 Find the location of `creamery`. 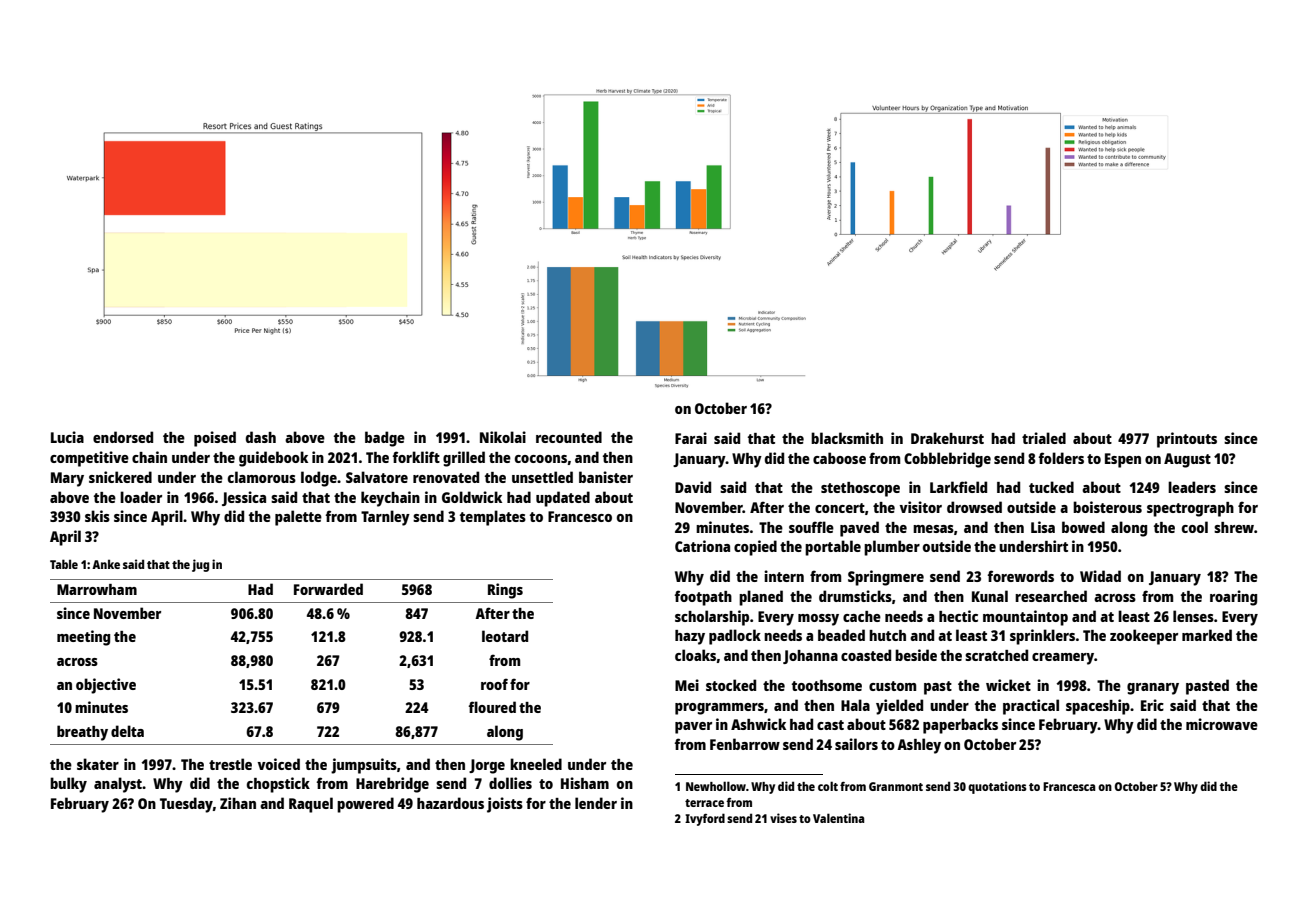

creamery is located at coordinates (1063, 659).
